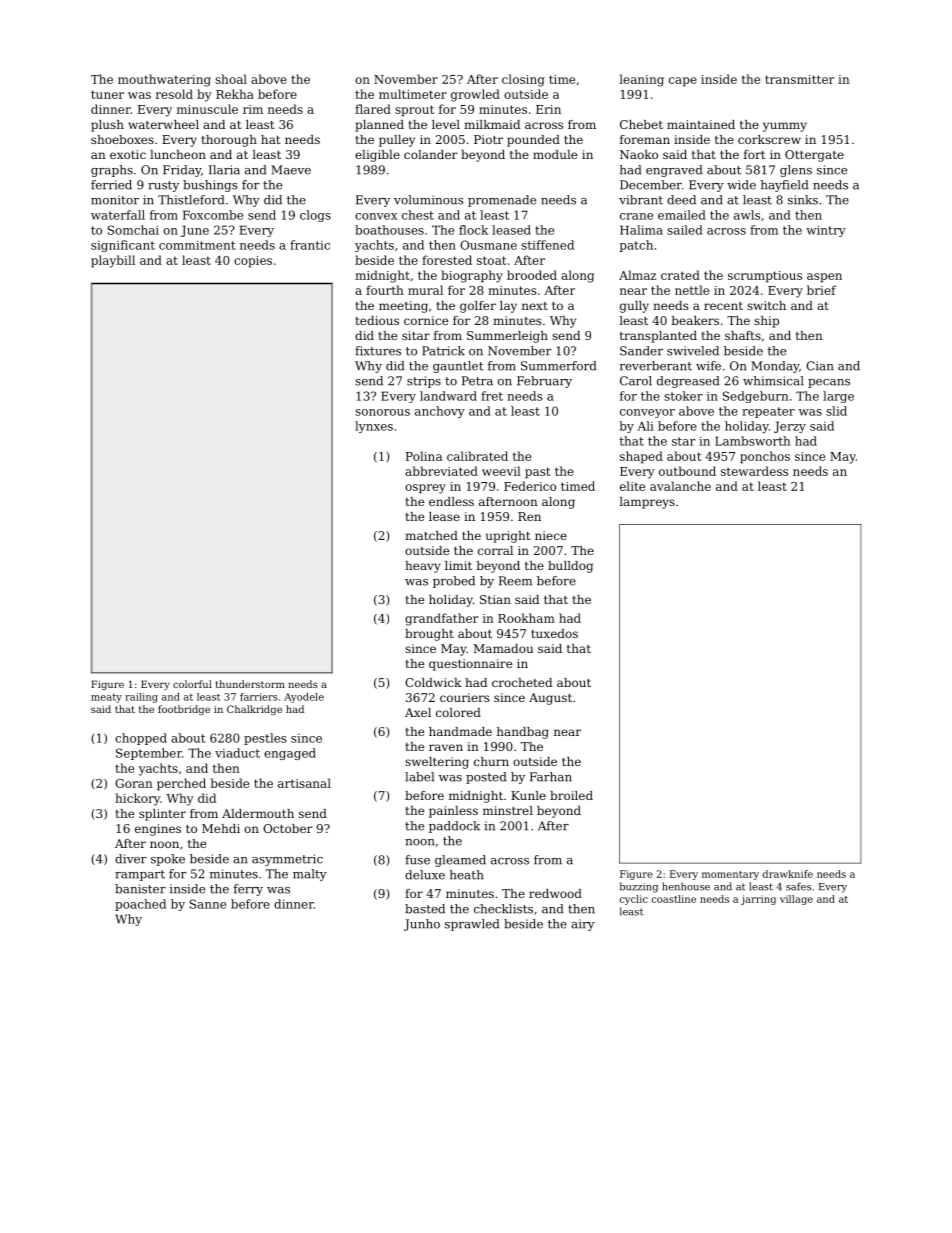 Image resolution: width=952 pixels, height=1233 pixels. Describe the element at coordinates (425, 909) in the image. I see `basted` at that location.
